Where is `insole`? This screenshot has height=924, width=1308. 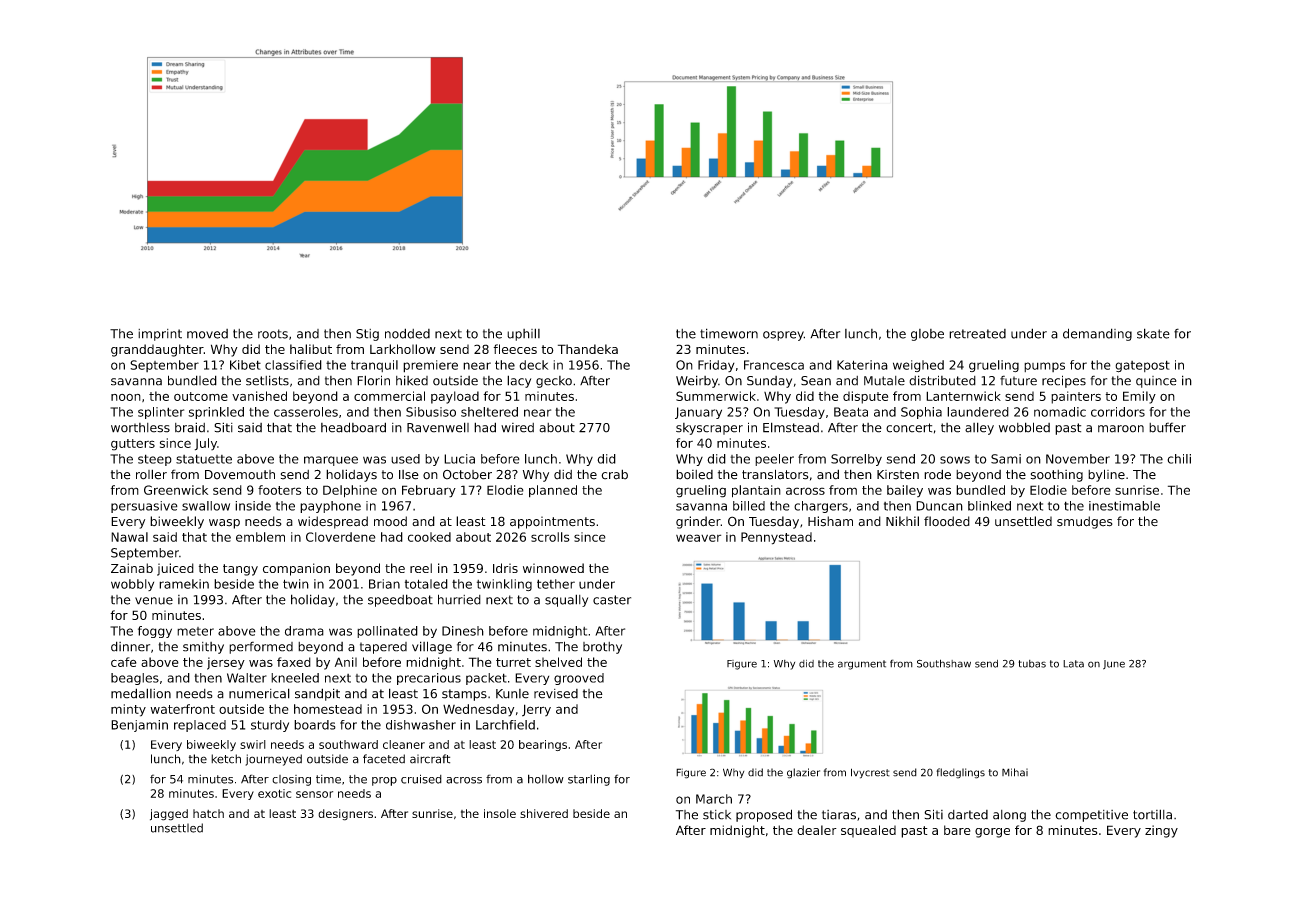 insole is located at coordinates (500, 813).
